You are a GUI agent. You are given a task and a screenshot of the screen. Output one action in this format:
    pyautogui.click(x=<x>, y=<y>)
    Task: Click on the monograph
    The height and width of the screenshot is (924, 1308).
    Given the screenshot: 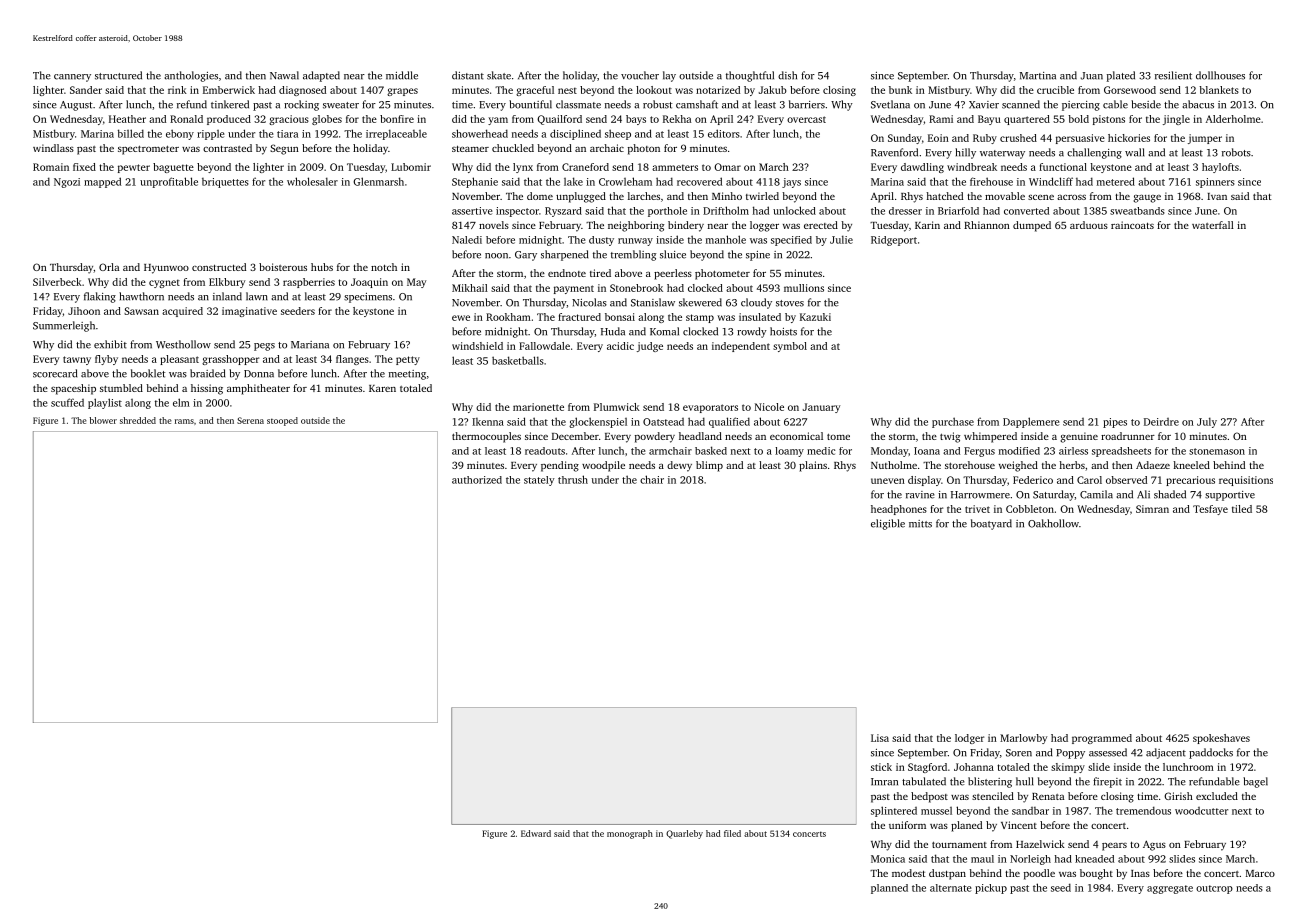 What is the action you would take?
    pyautogui.click(x=630, y=834)
